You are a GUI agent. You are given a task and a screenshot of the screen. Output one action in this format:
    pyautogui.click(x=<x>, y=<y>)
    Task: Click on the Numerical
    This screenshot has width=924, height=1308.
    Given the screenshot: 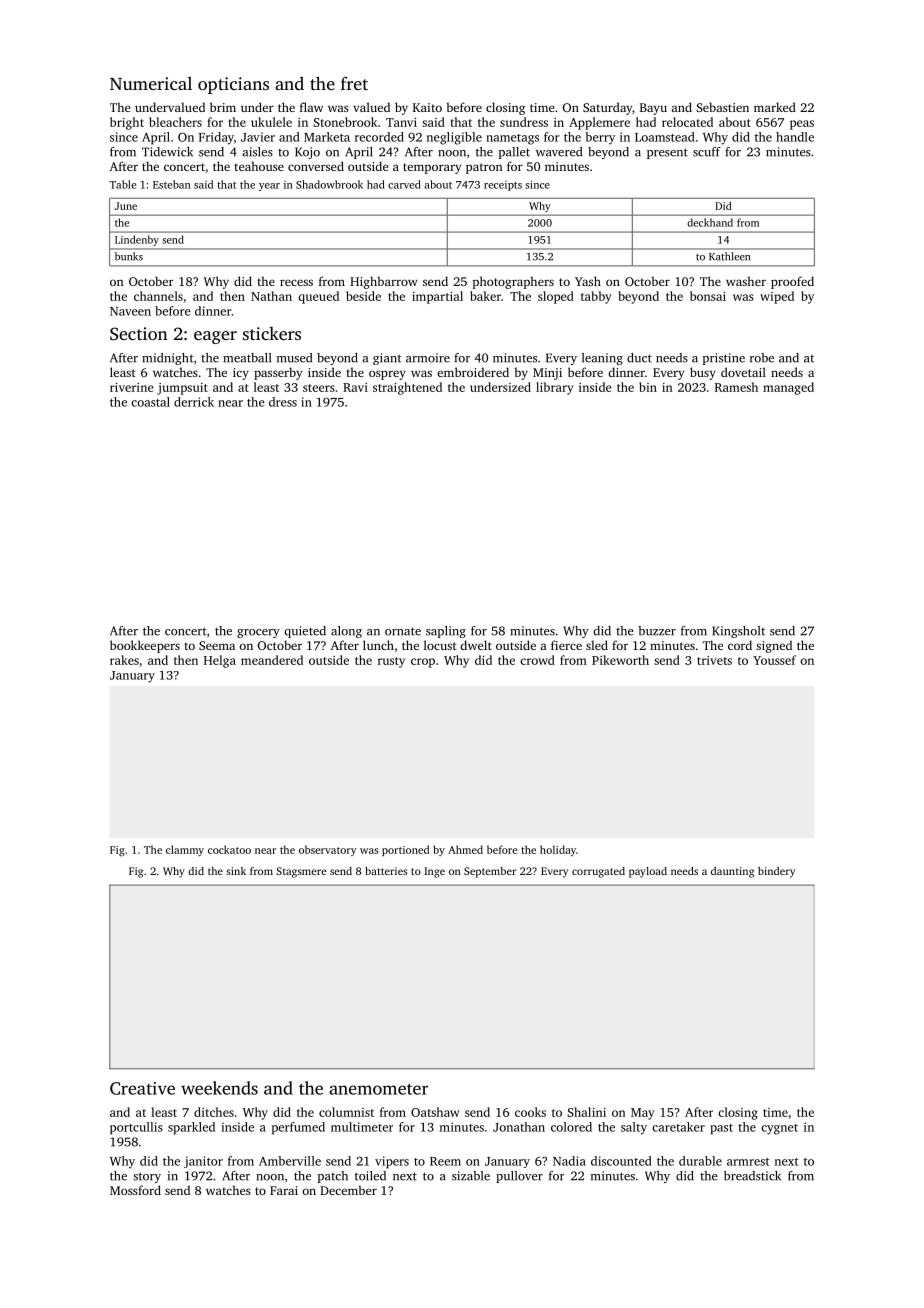 What is the action you would take?
    pyautogui.click(x=151, y=83)
